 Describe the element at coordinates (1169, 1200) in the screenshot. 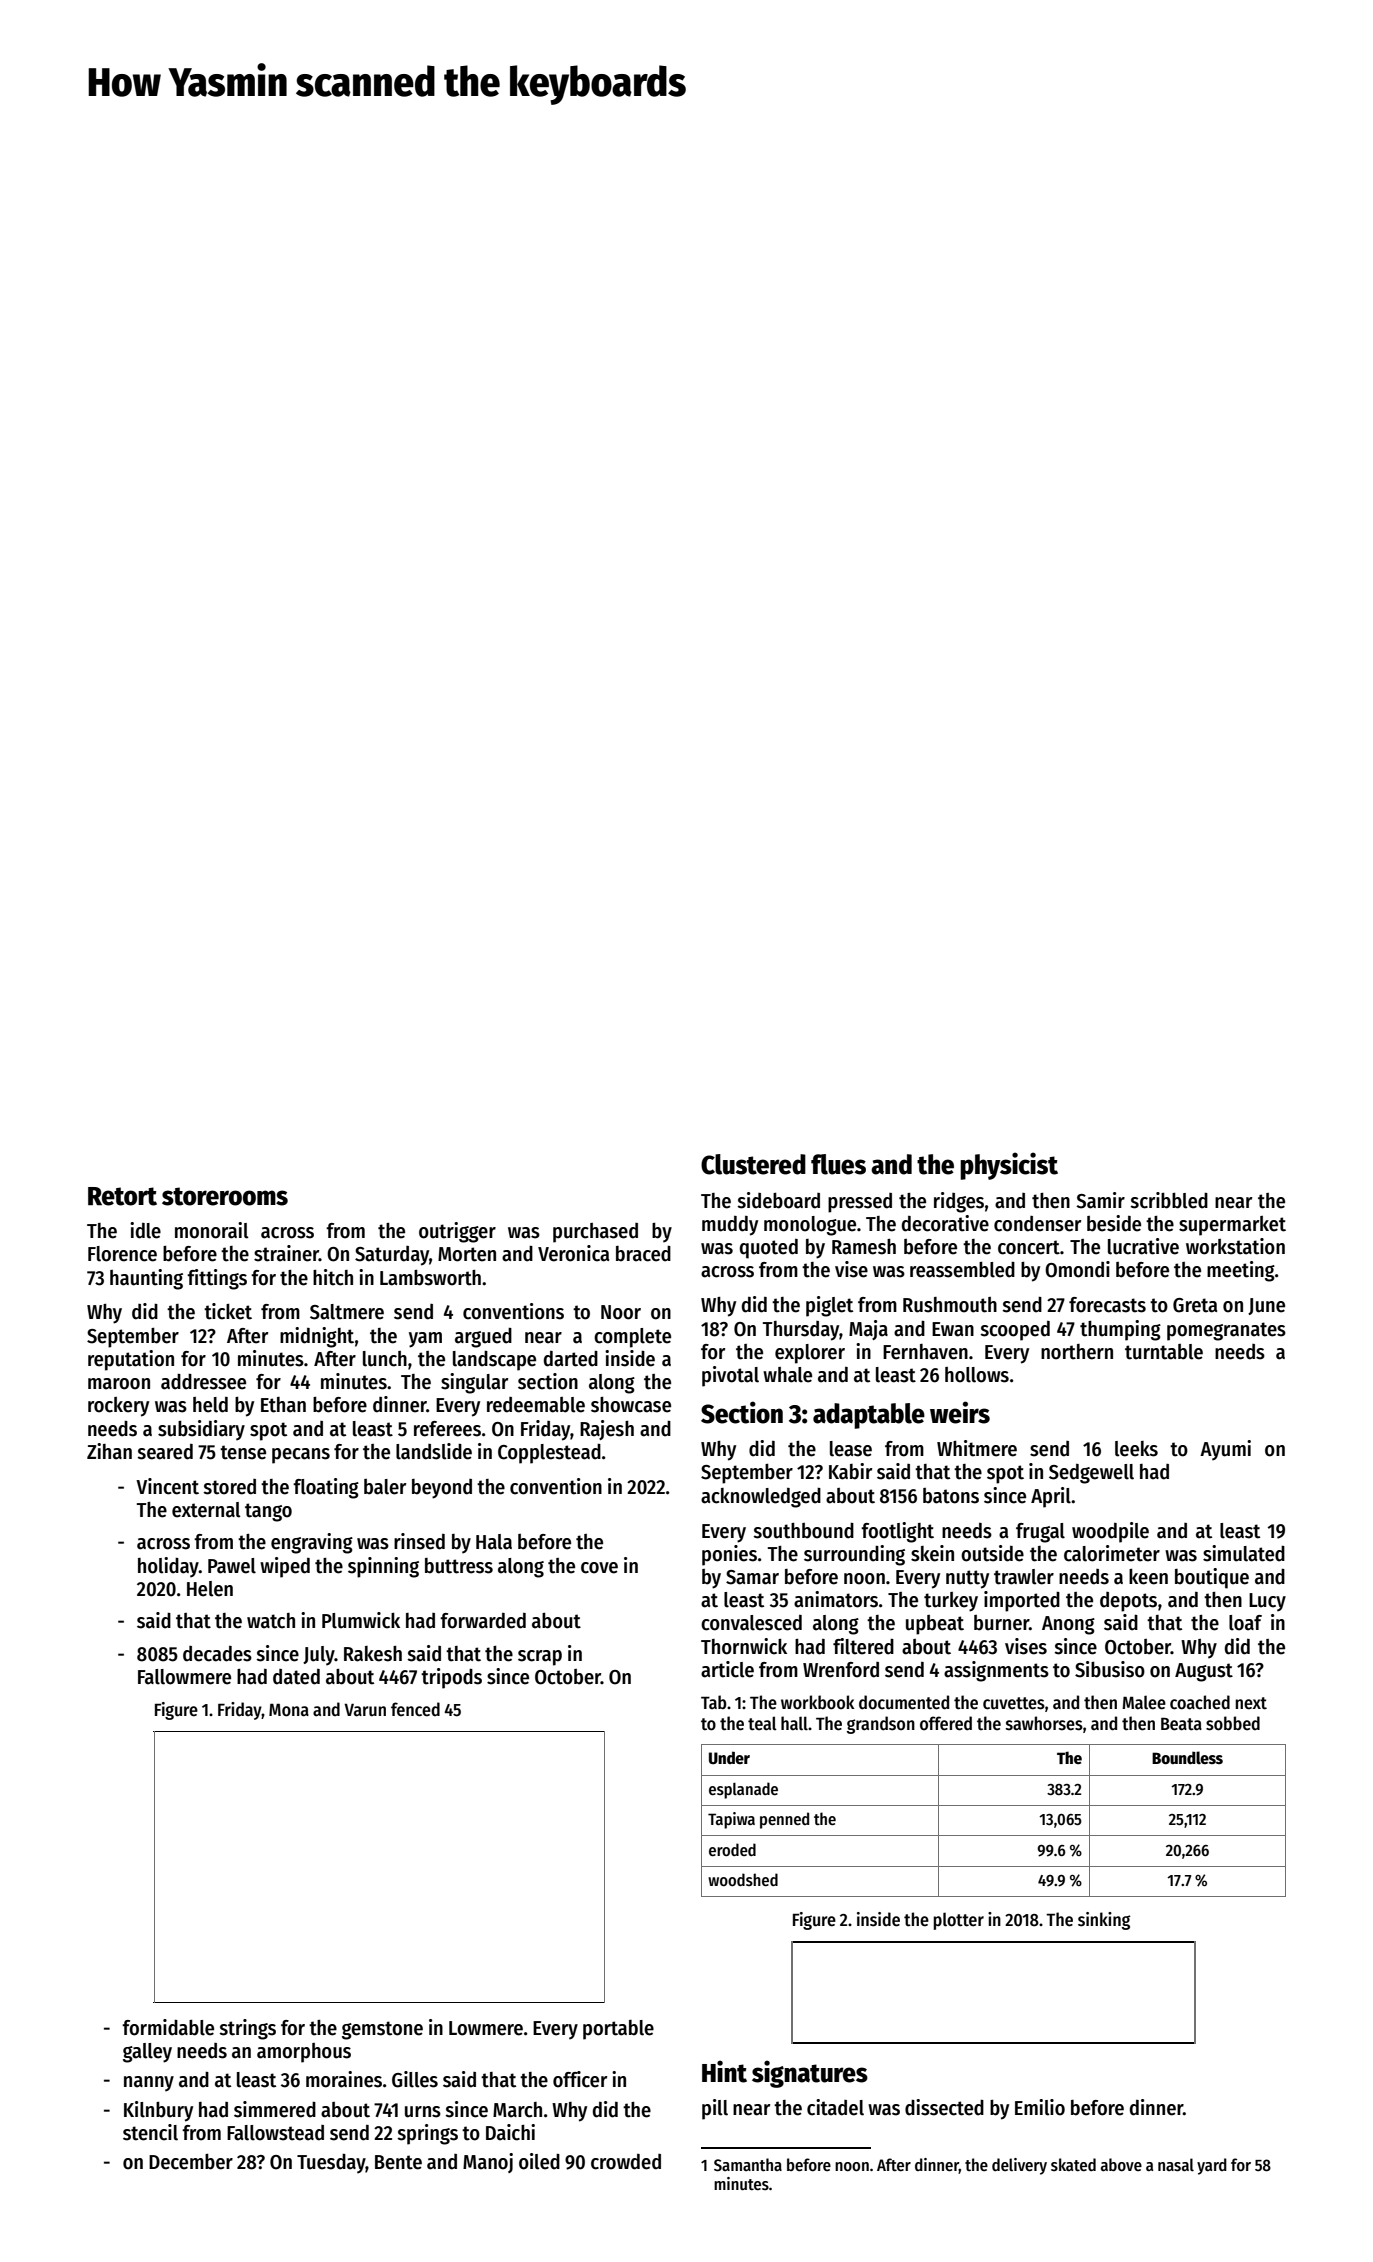

I see `scribbled` at that location.
